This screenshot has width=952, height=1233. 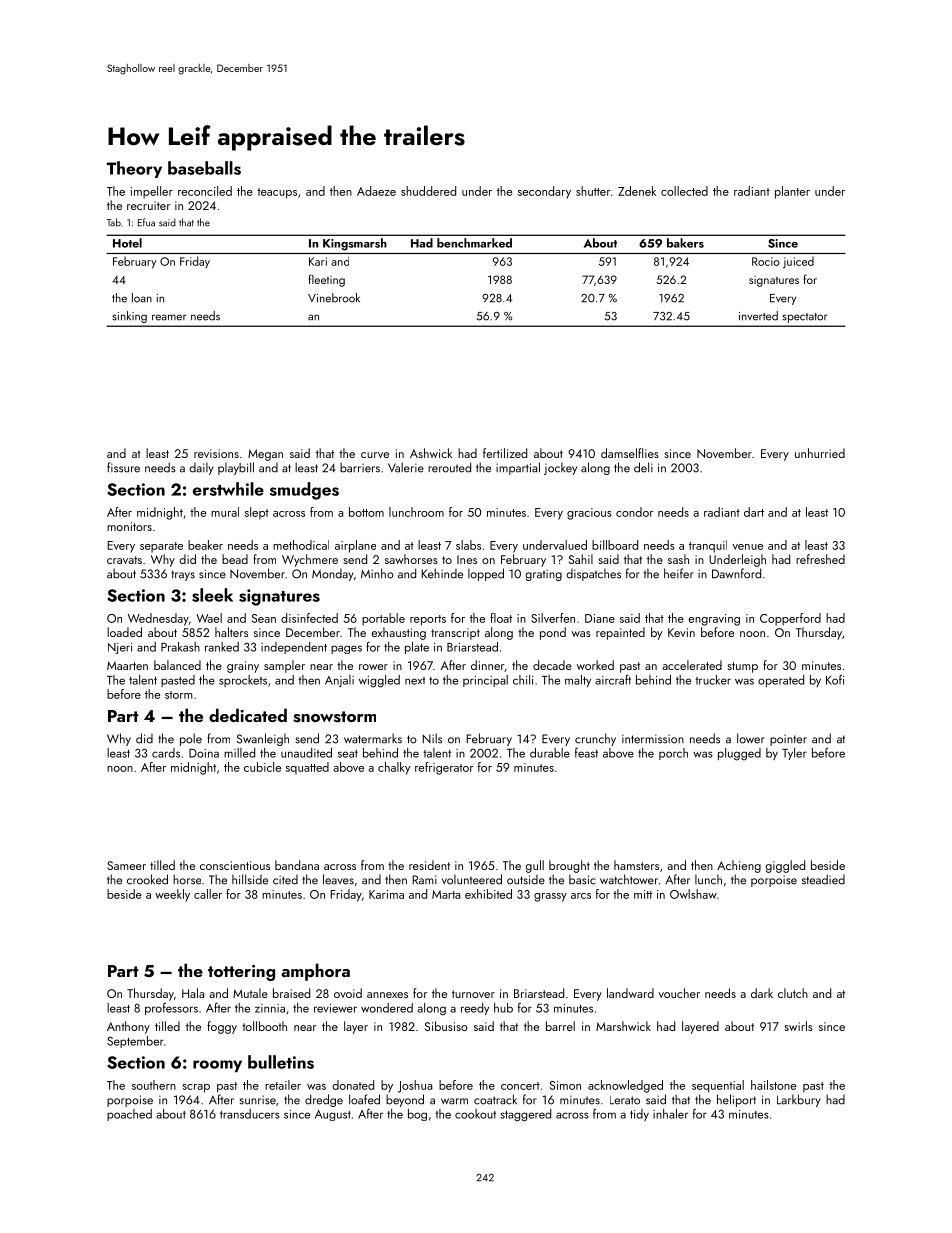 What do you see at coordinates (449, 467) in the screenshot?
I see `rerouted` at bounding box center [449, 467].
